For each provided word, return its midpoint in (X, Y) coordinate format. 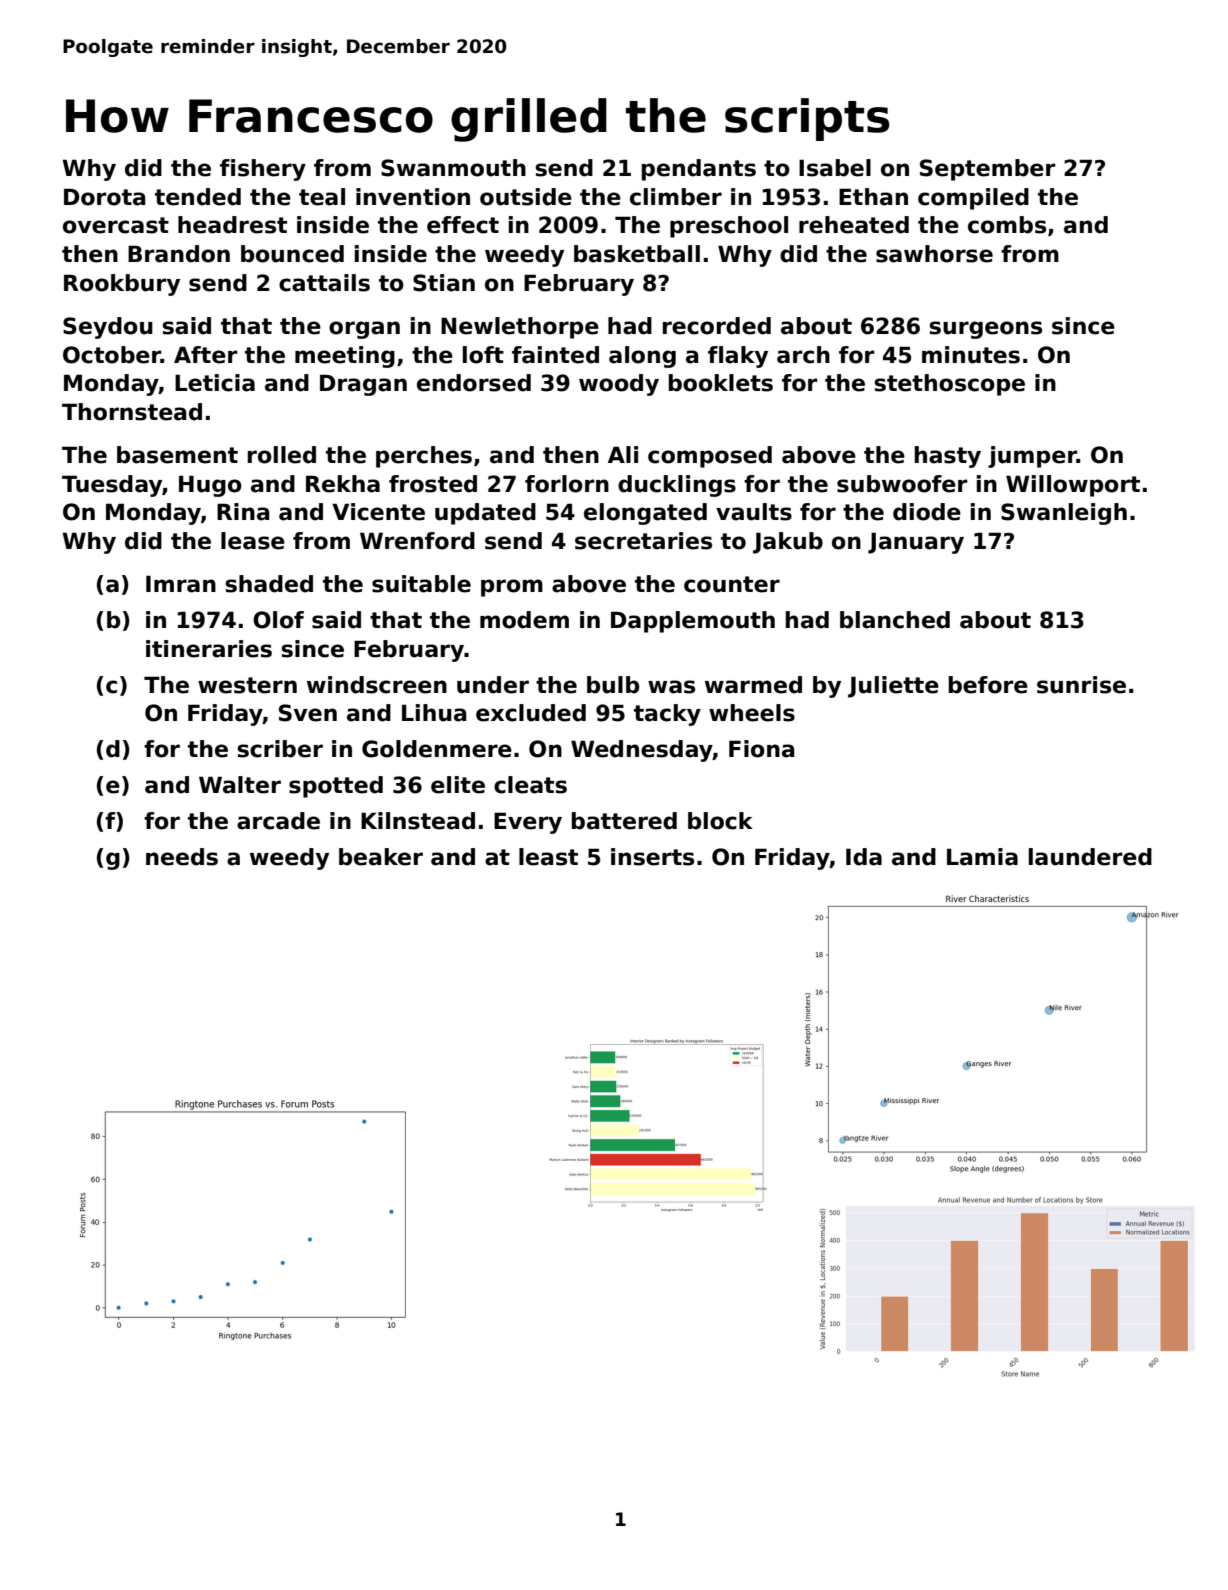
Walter (240, 785)
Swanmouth (453, 168)
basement (177, 455)
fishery (263, 170)
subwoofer (902, 484)
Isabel (835, 168)
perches (424, 457)
